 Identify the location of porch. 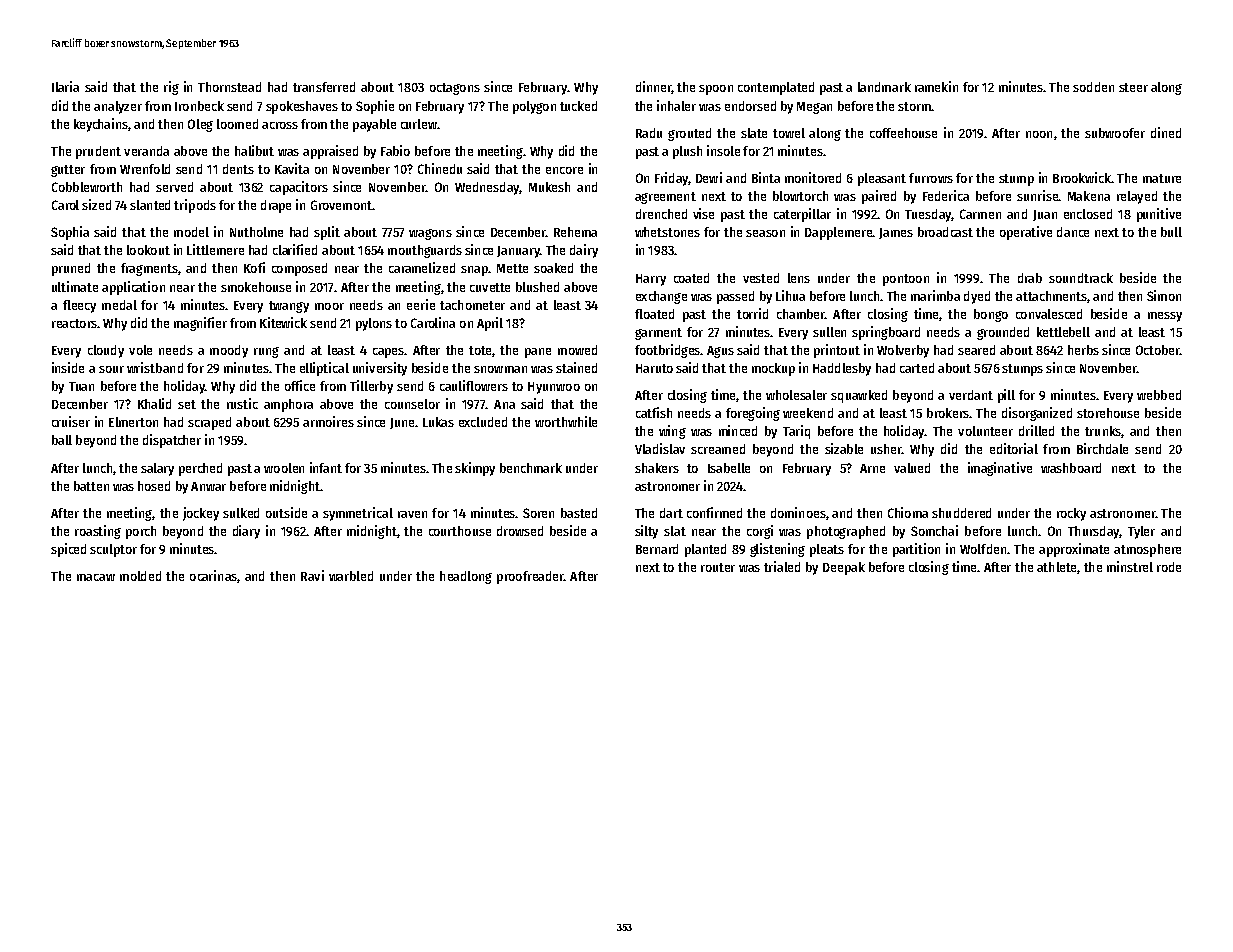
(141, 532).
